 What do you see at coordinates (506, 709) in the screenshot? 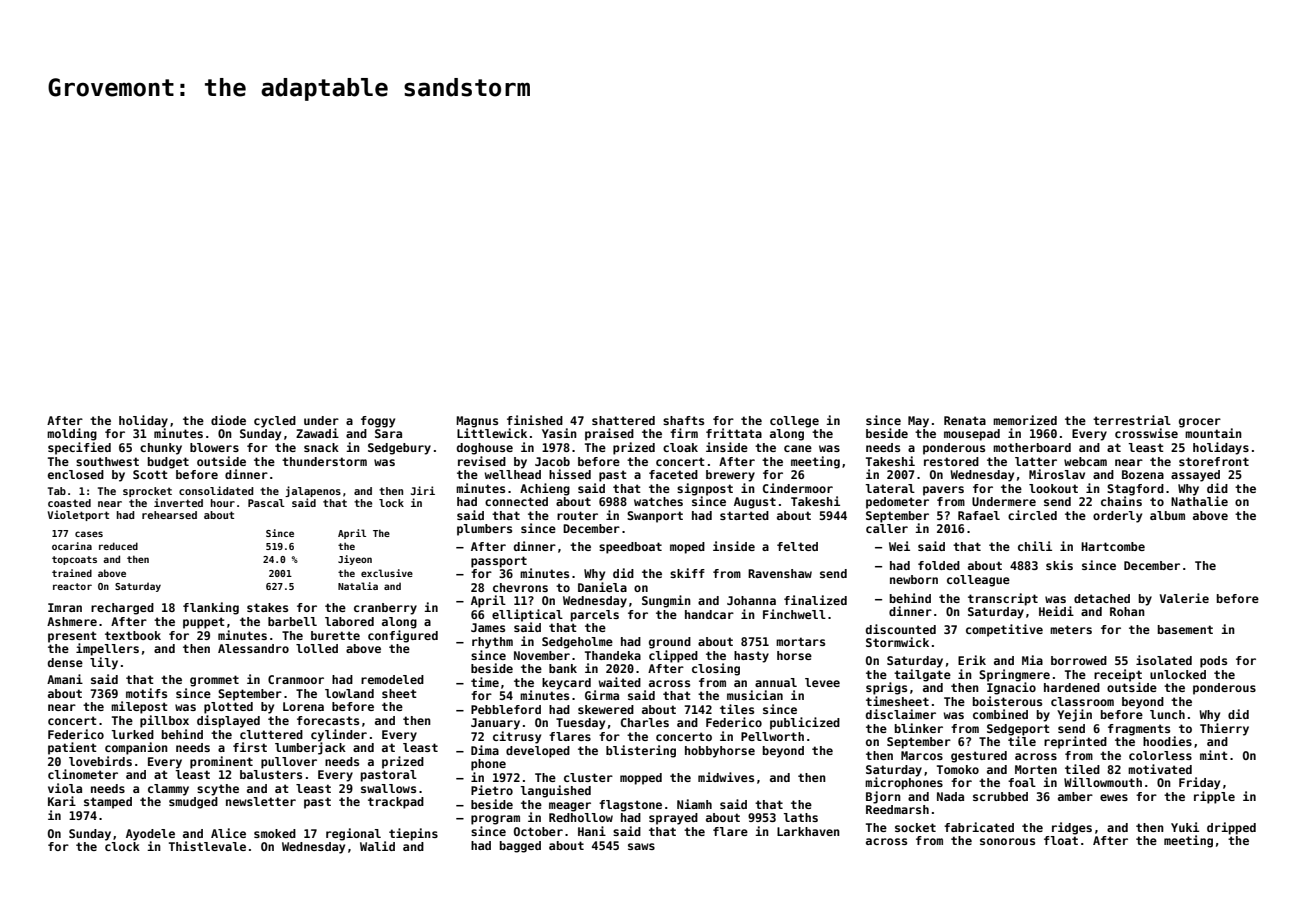
I see `Pebbleford` at bounding box center [506, 709].
